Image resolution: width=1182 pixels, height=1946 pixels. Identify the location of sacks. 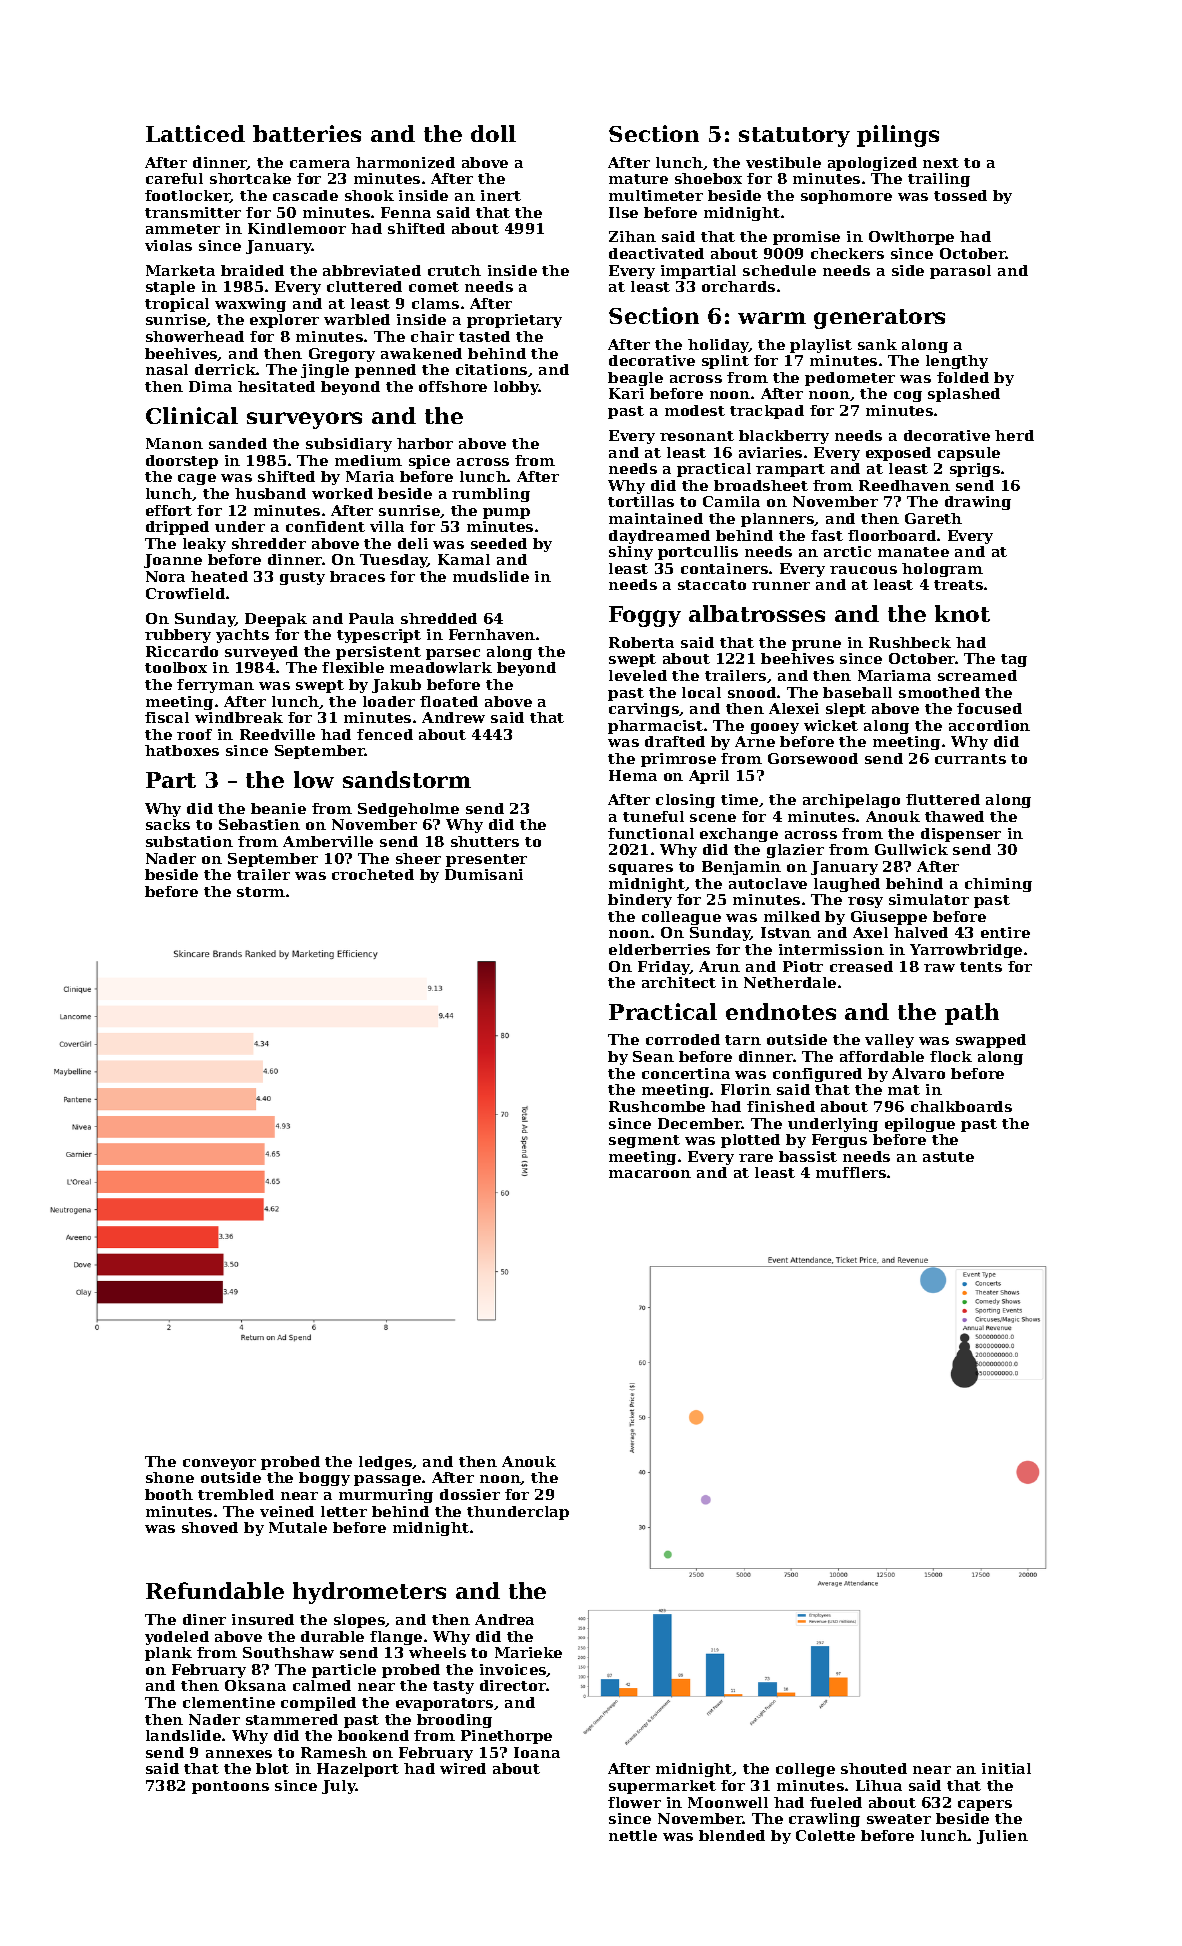
(168, 824).
